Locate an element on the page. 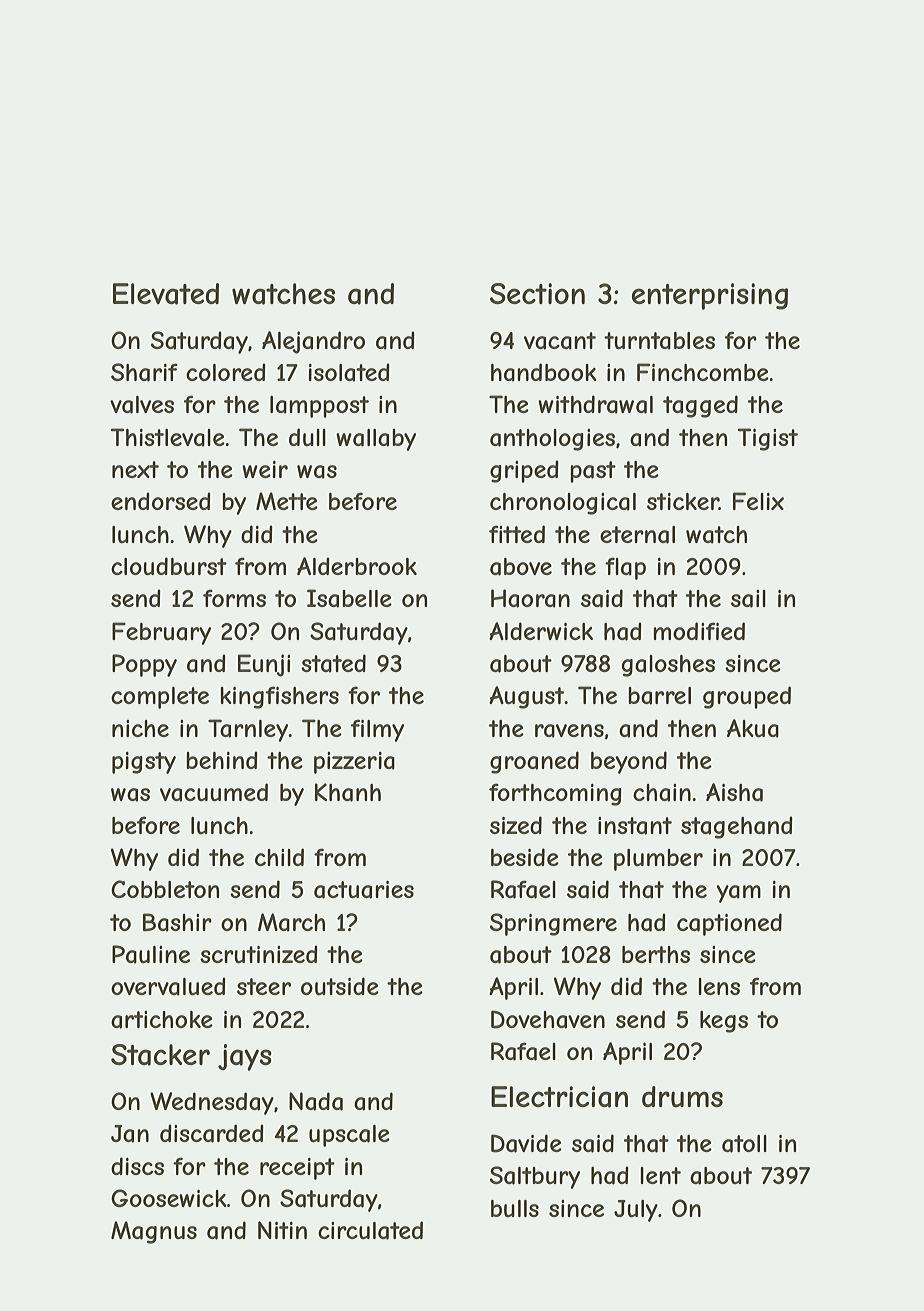 The height and width of the image is (1311, 924). Nitin is located at coordinates (282, 1230).
